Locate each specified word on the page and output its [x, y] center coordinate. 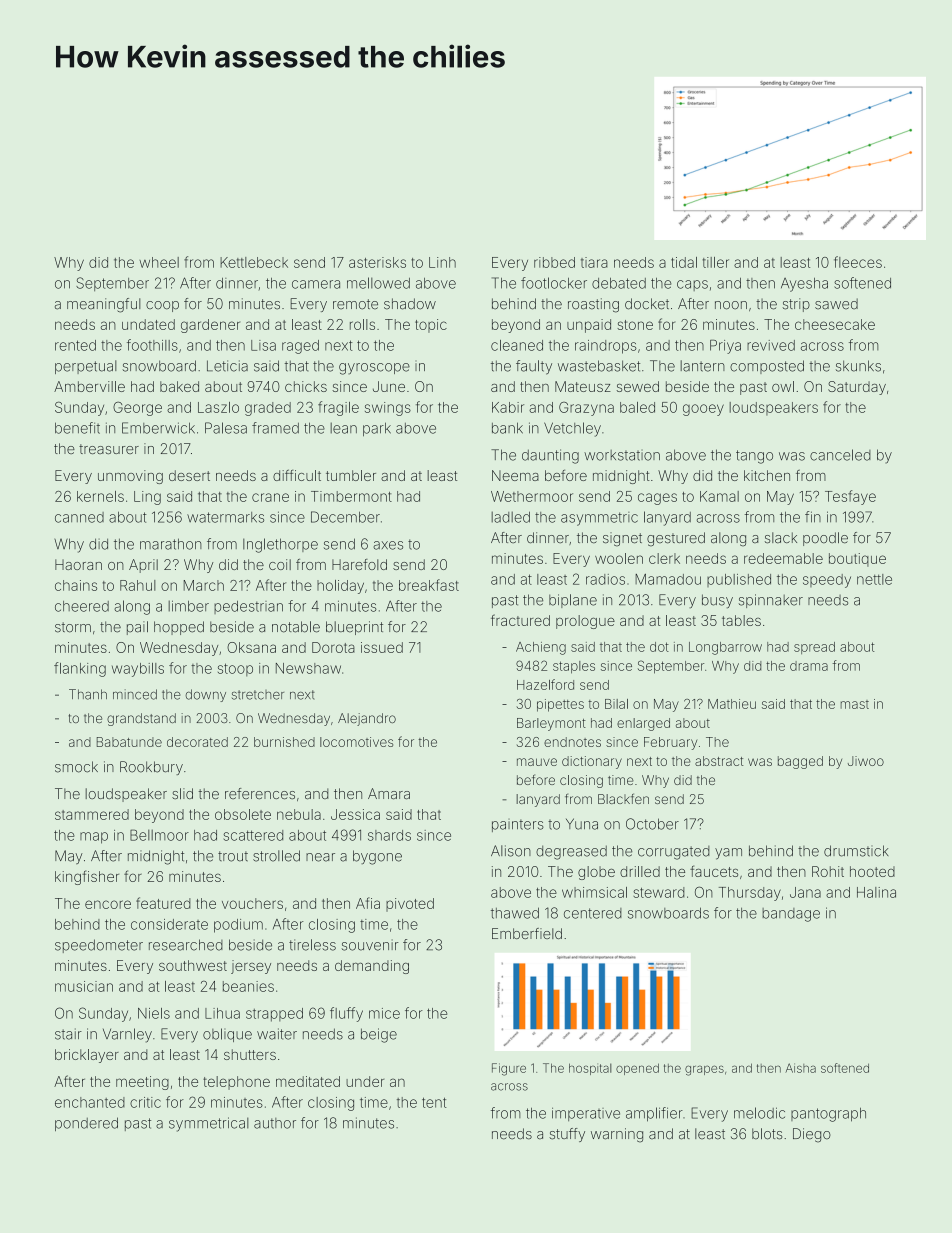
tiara [594, 262]
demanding [372, 967]
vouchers [252, 903]
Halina [876, 892]
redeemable [783, 558]
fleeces [858, 262]
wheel [159, 262]
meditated [308, 1081]
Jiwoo [866, 761]
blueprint [354, 628]
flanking [80, 669]
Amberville [89, 386]
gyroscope [374, 369]
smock [76, 767]
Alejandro [367, 719]
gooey [703, 410]
